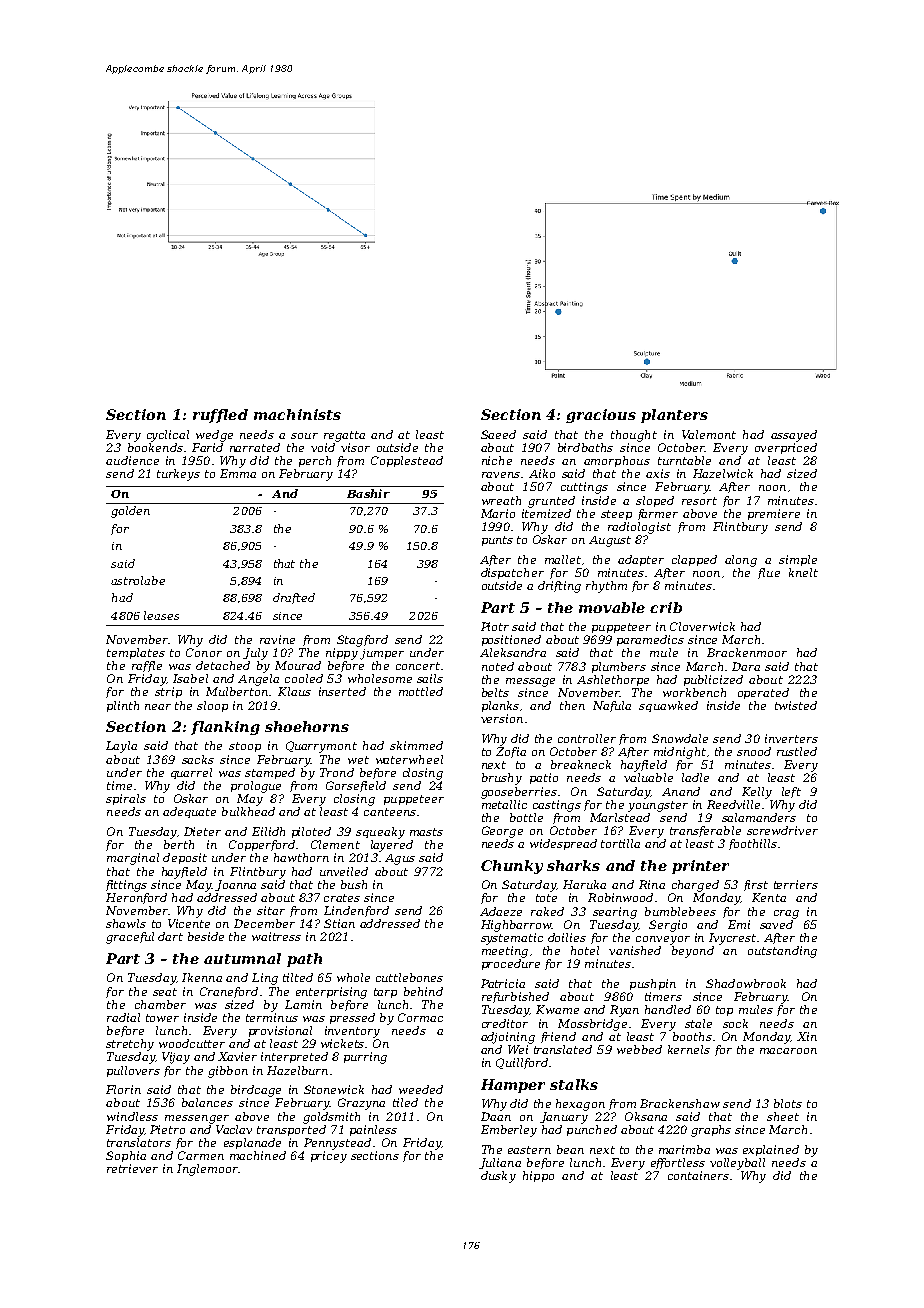  I want to click on Saeed, so click(498, 434).
